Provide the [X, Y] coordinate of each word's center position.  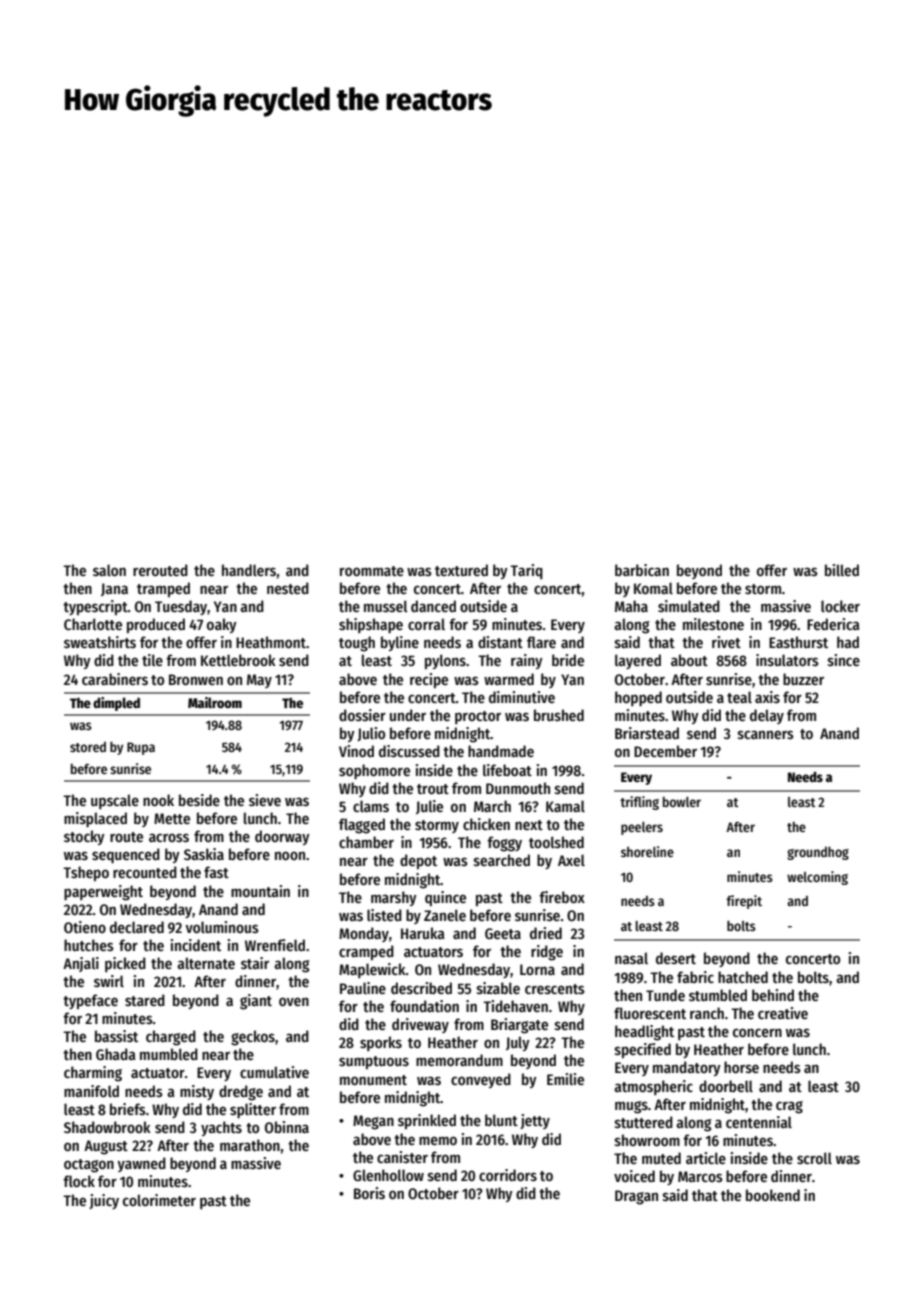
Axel [571, 860]
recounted [145, 872]
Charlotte [93, 624]
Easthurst [798, 642]
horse [741, 1067]
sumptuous [374, 1062]
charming [93, 1074]
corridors [508, 1175]
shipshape [371, 625]
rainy [527, 661]
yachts [221, 1128]
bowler [682, 802]
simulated [689, 606]
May [259, 681]
